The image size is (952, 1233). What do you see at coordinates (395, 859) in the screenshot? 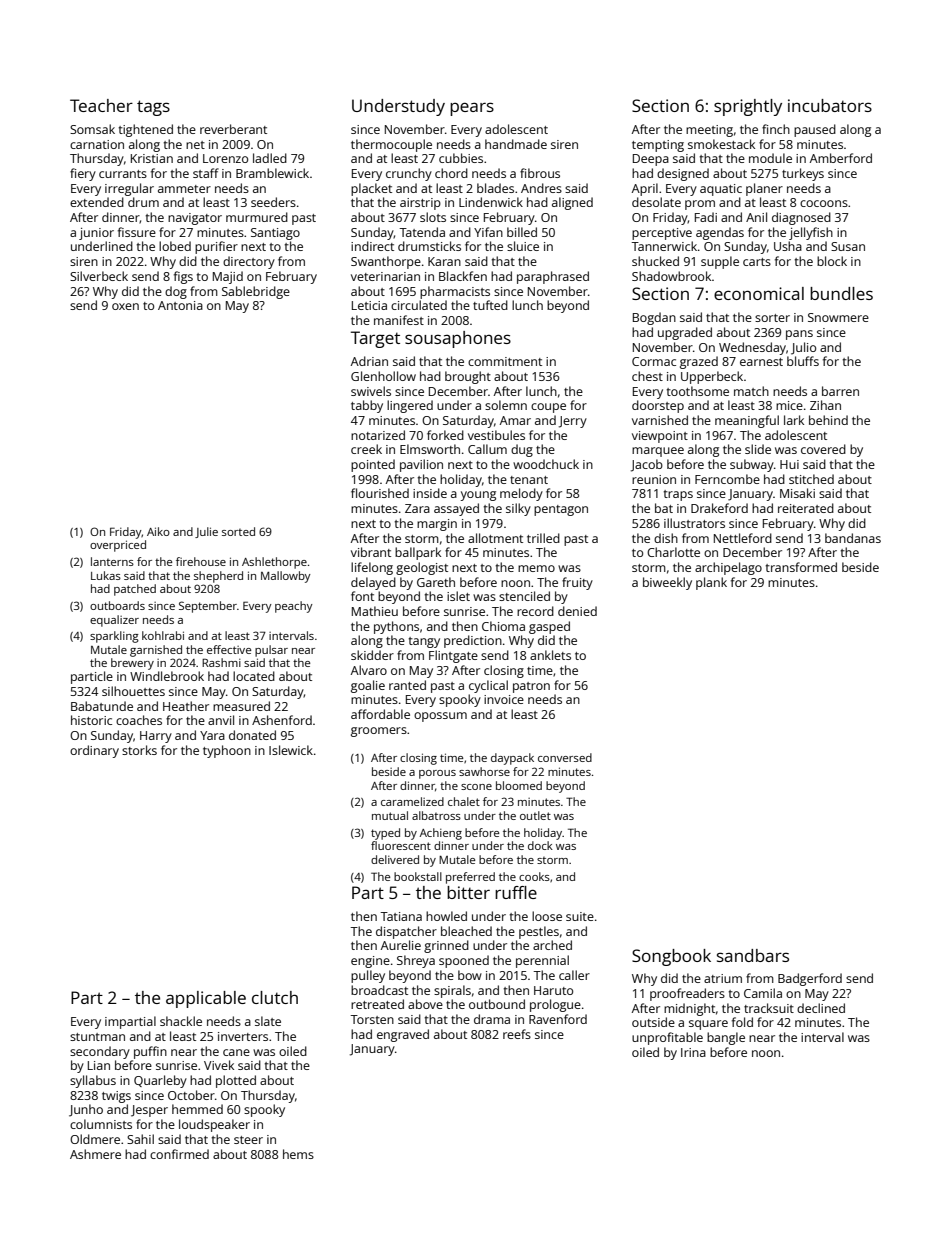
I see `delivered` at bounding box center [395, 859].
